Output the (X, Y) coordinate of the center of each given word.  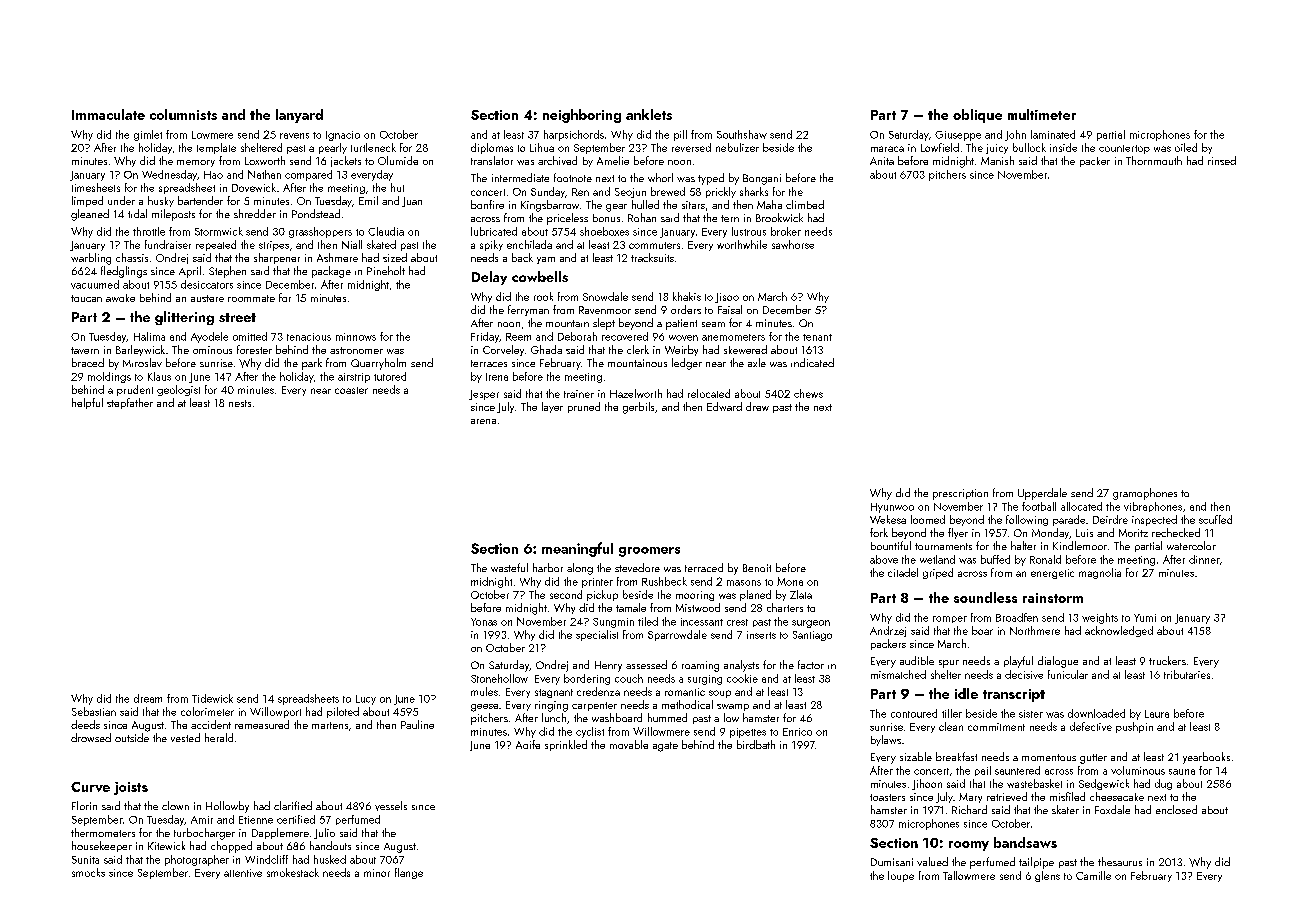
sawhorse (793, 244)
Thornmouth (1154, 160)
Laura (1157, 714)
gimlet (148, 135)
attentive (243, 873)
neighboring (582, 116)
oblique (977, 116)
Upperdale (1042, 494)
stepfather (130, 403)
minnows (356, 337)
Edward (724, 406)
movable (629, 744)
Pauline (417, 724)
